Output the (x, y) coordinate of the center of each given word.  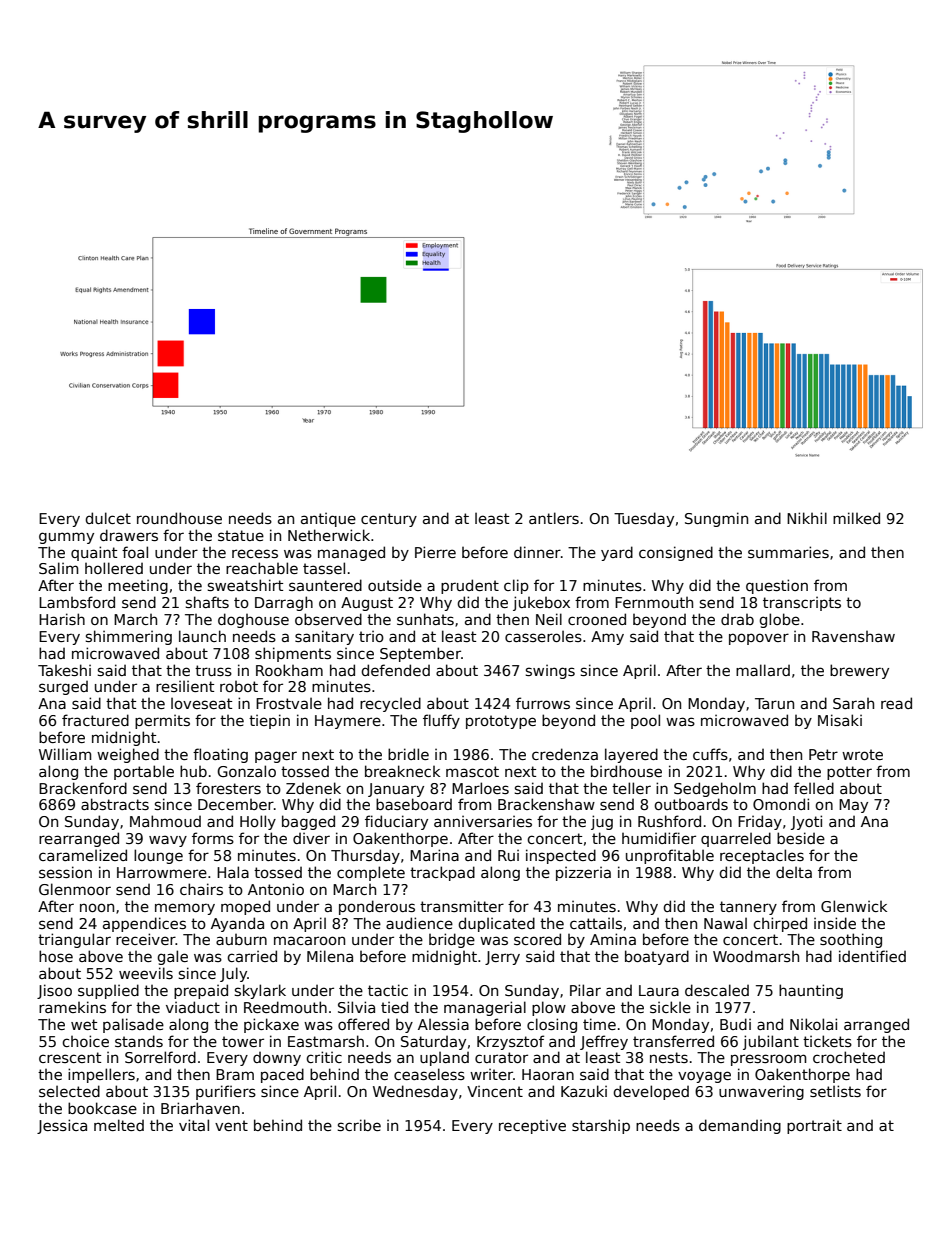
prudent (470, 586)
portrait (814, 1126)
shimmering (129, 637)
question (777, 586)
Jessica (62, 1126)
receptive (532, 1126)
